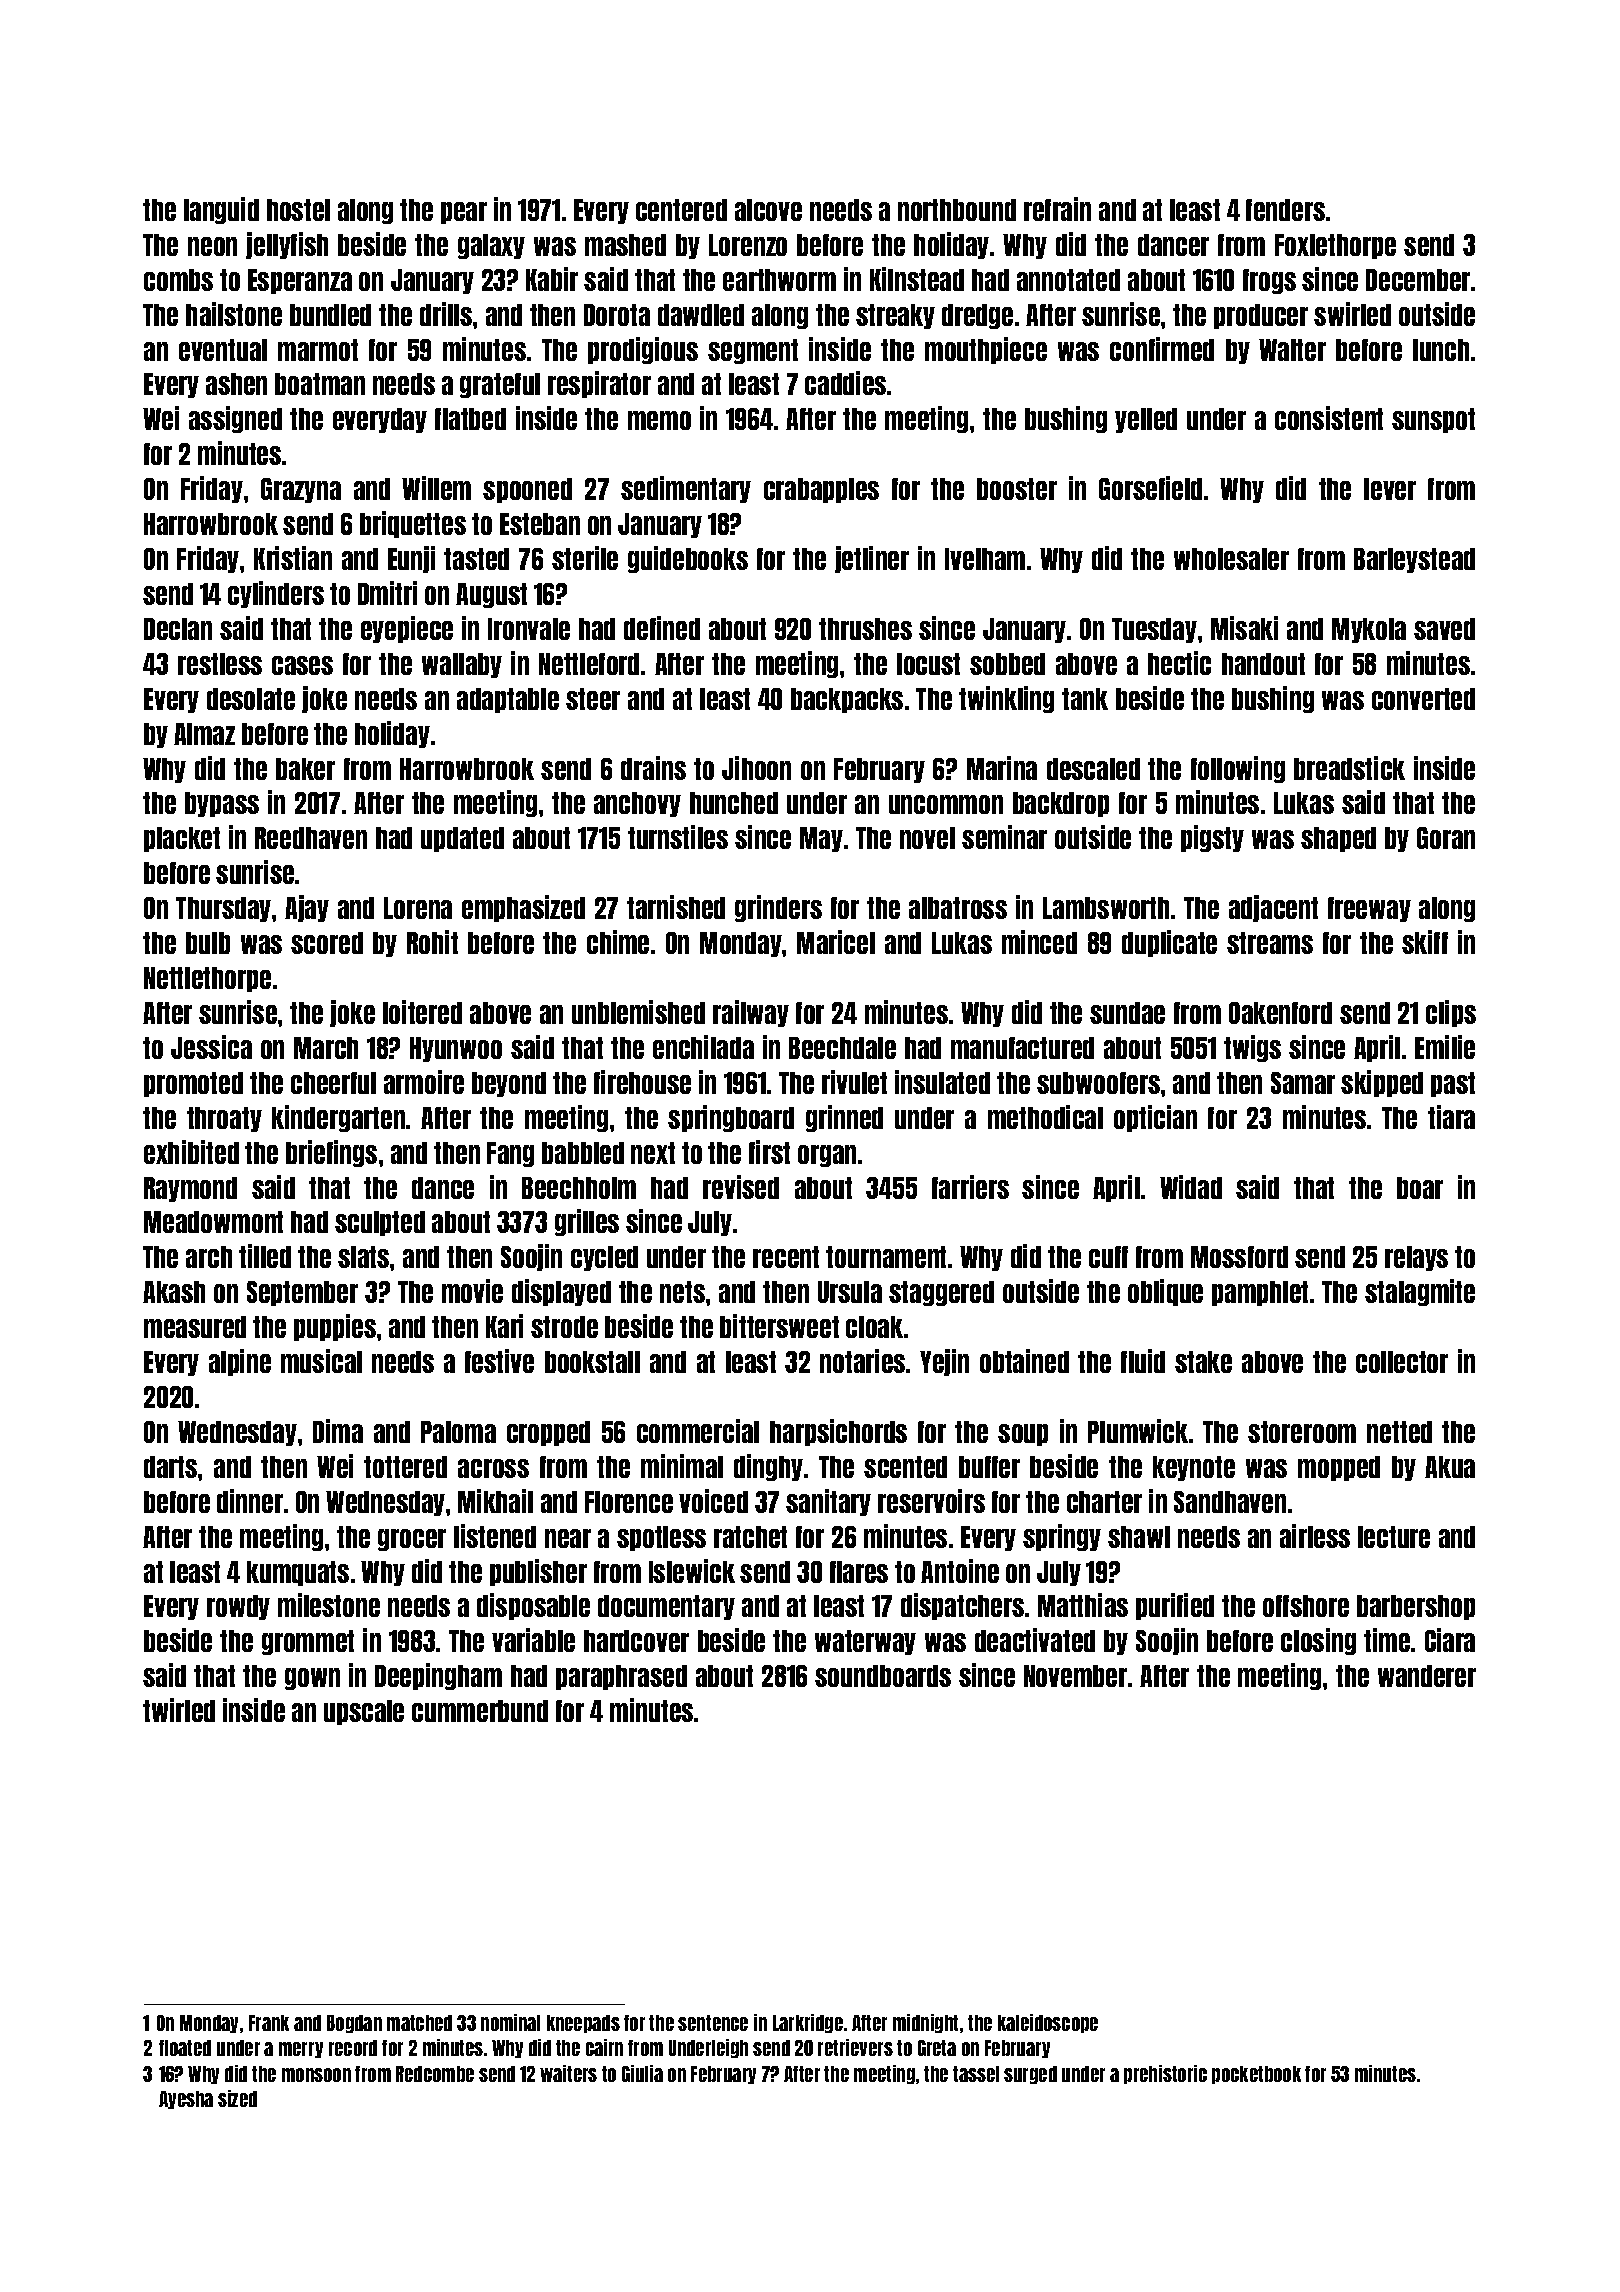 Image resolution: width=1620 pixels, height=2292 pixels. I want to click on darts, so click(170, 1467).
